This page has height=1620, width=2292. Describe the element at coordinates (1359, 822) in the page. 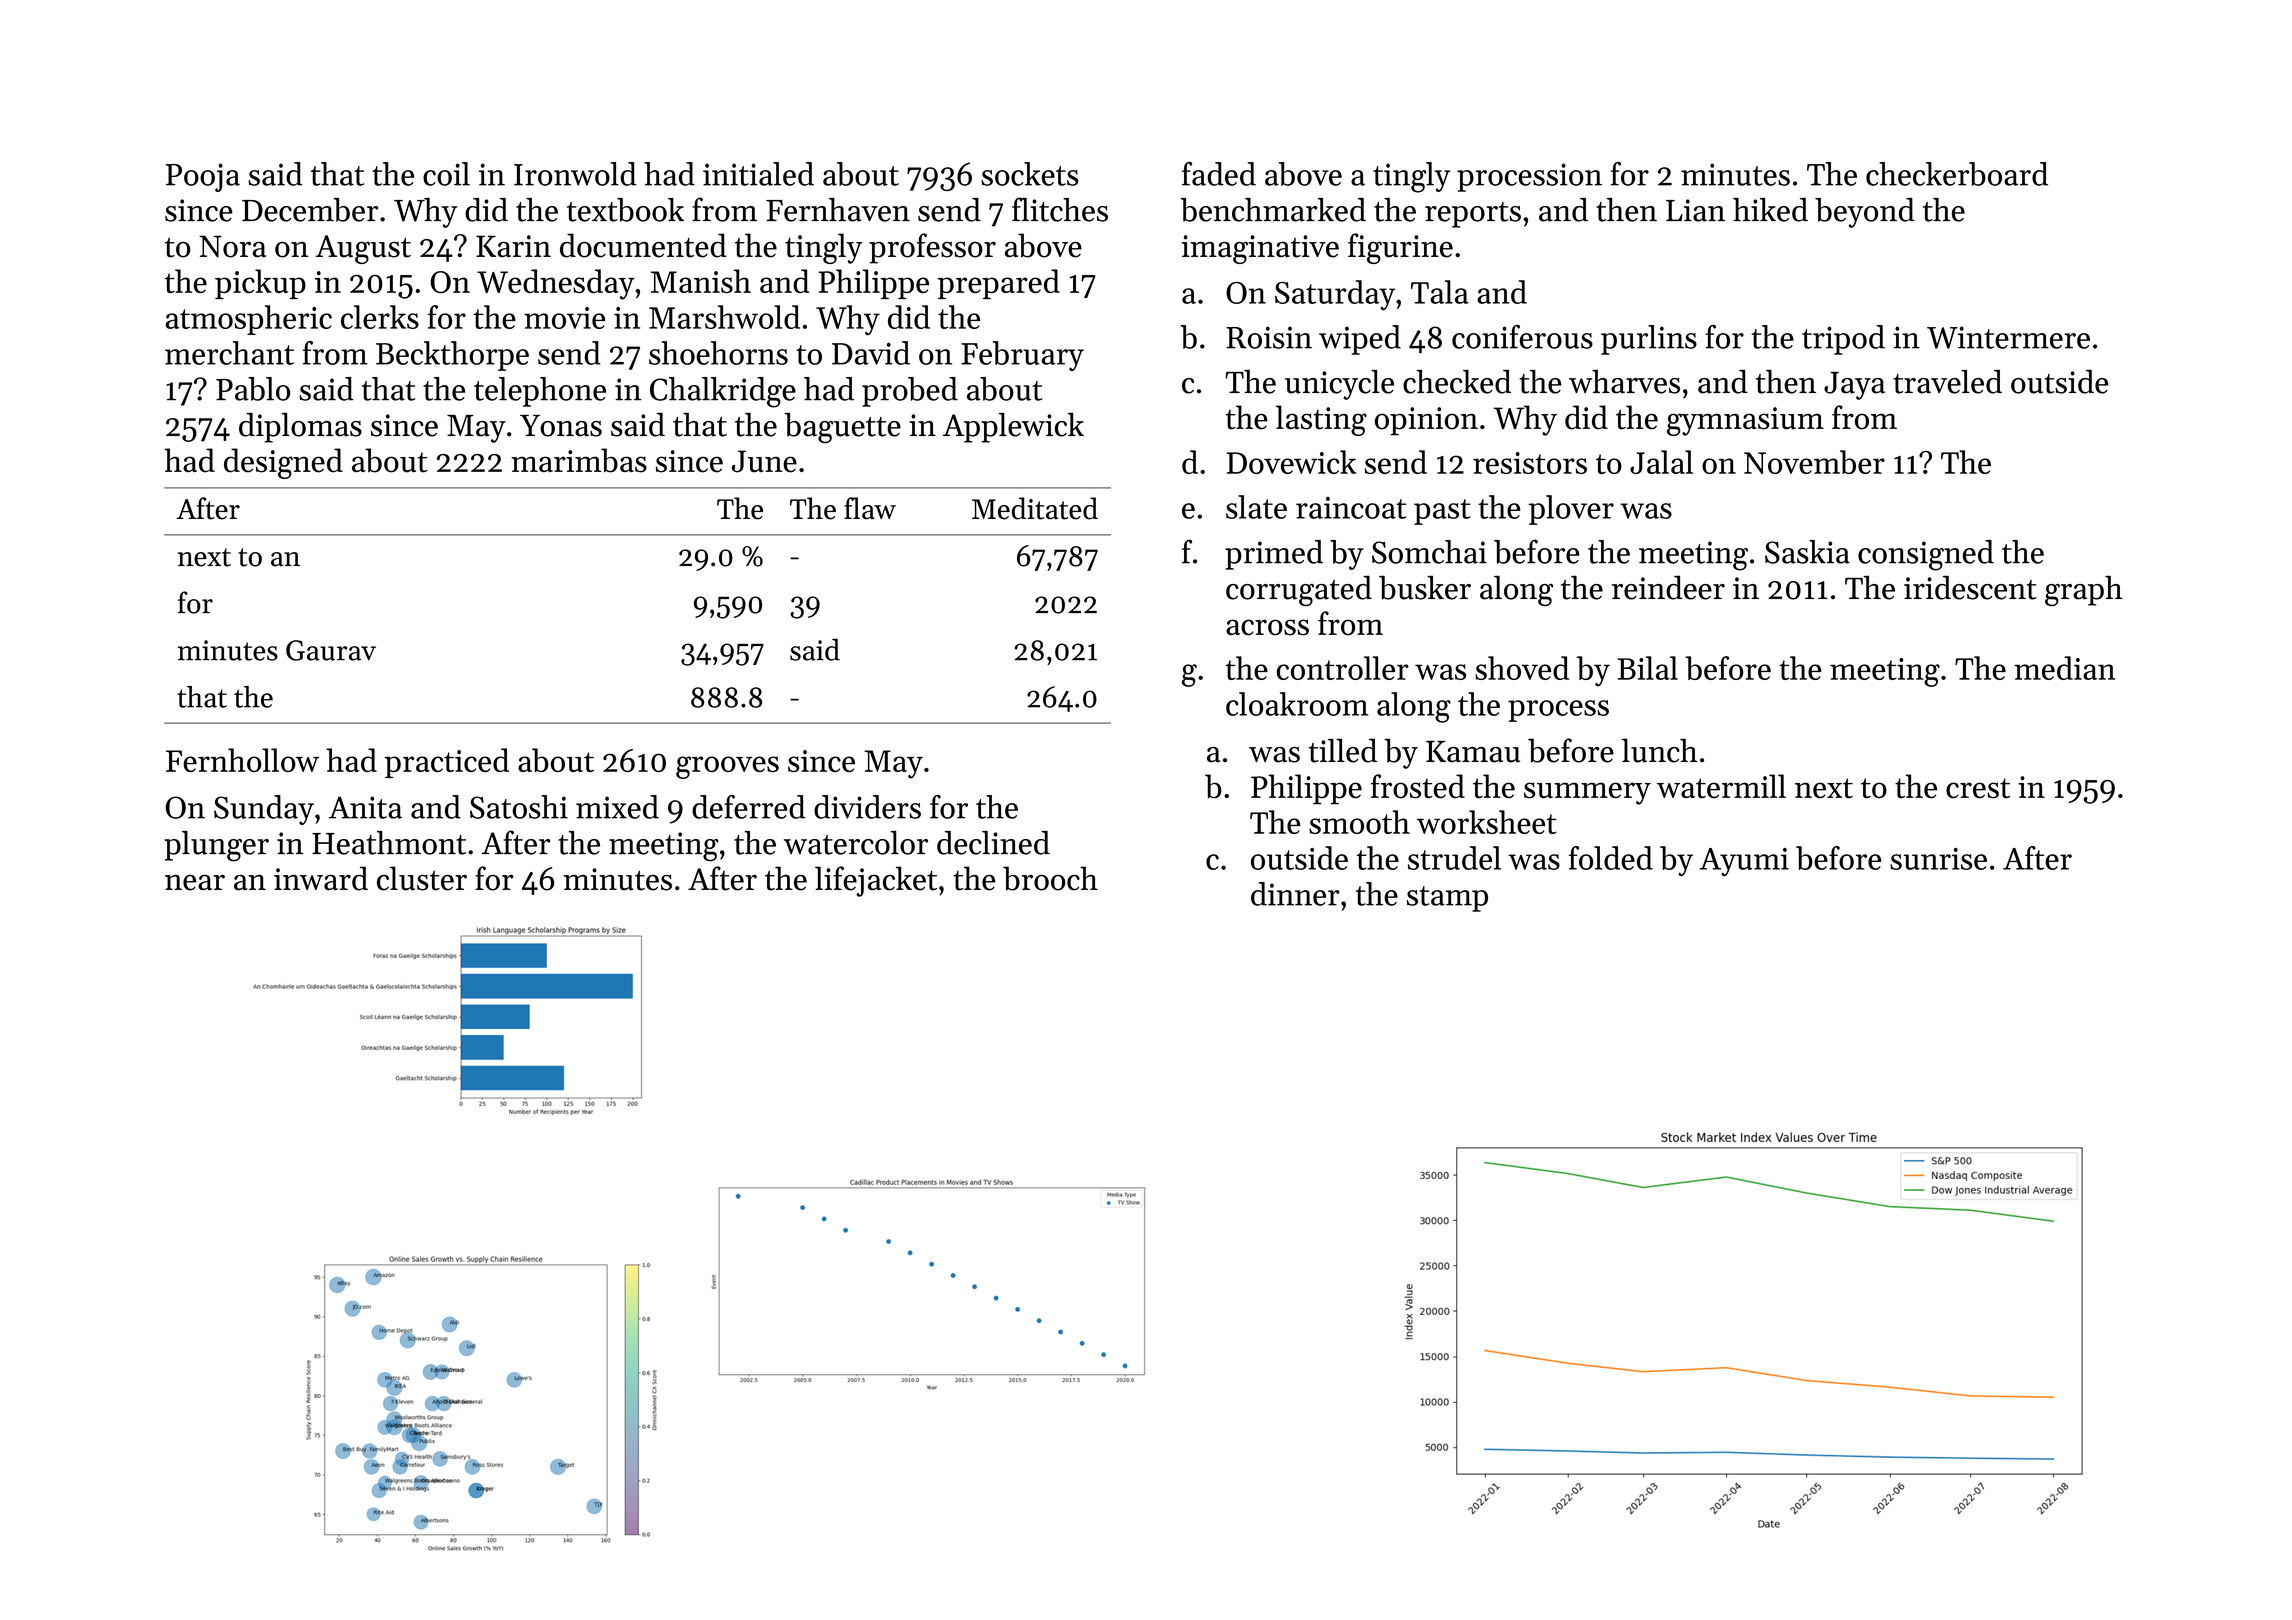

I see `smooth` at that location.
